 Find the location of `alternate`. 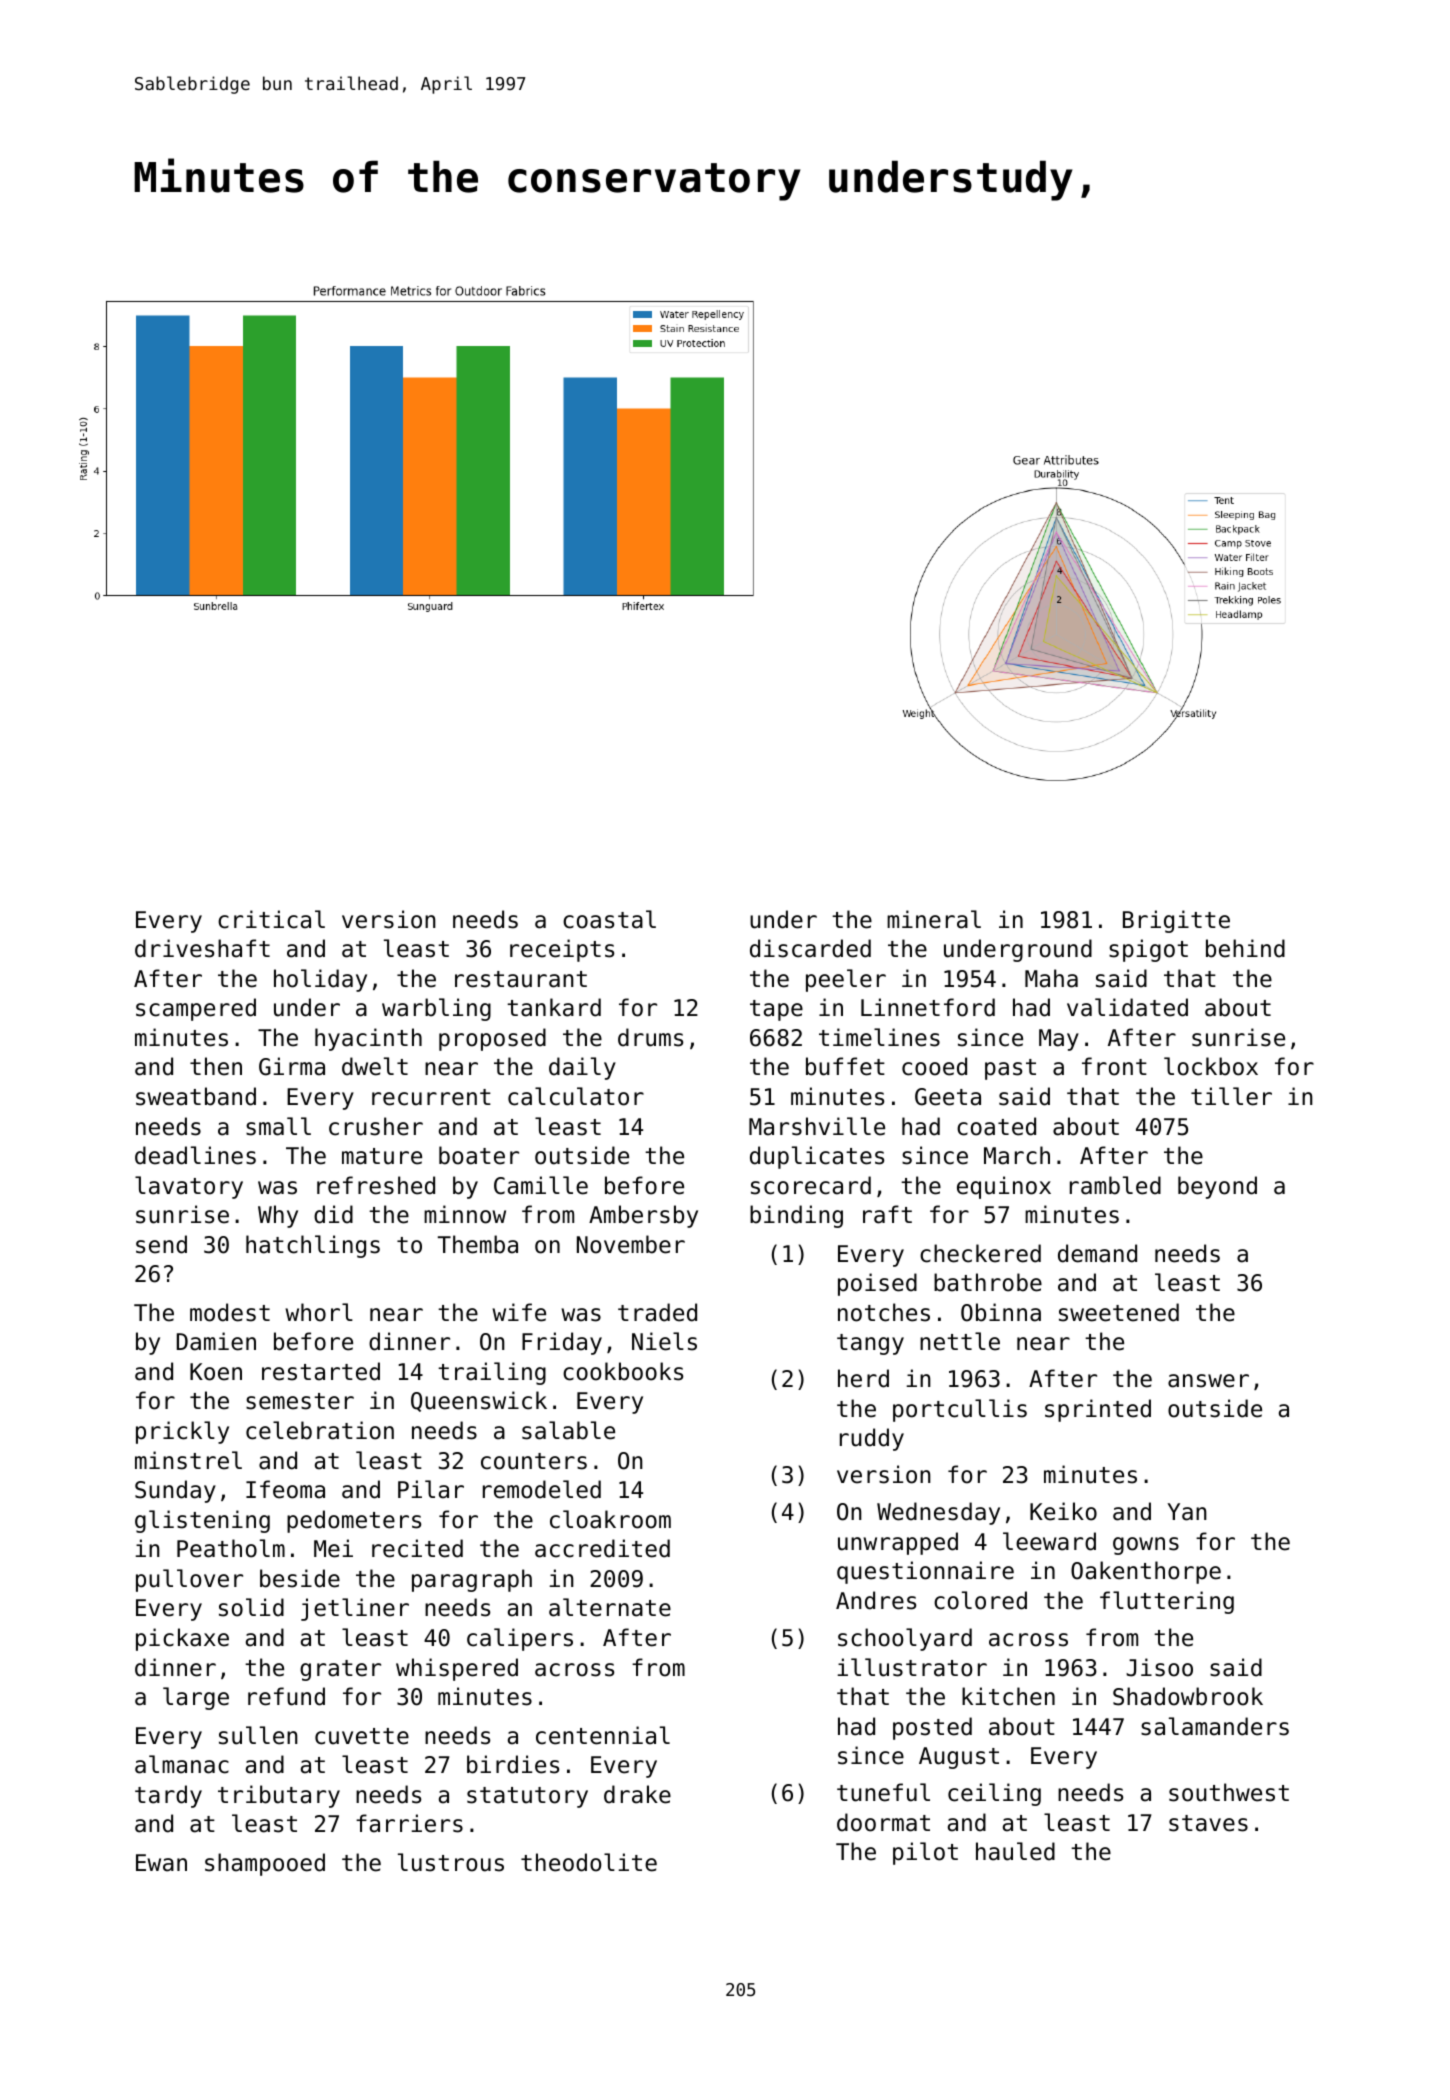

alternate is located at coordinates (610, 1607).
